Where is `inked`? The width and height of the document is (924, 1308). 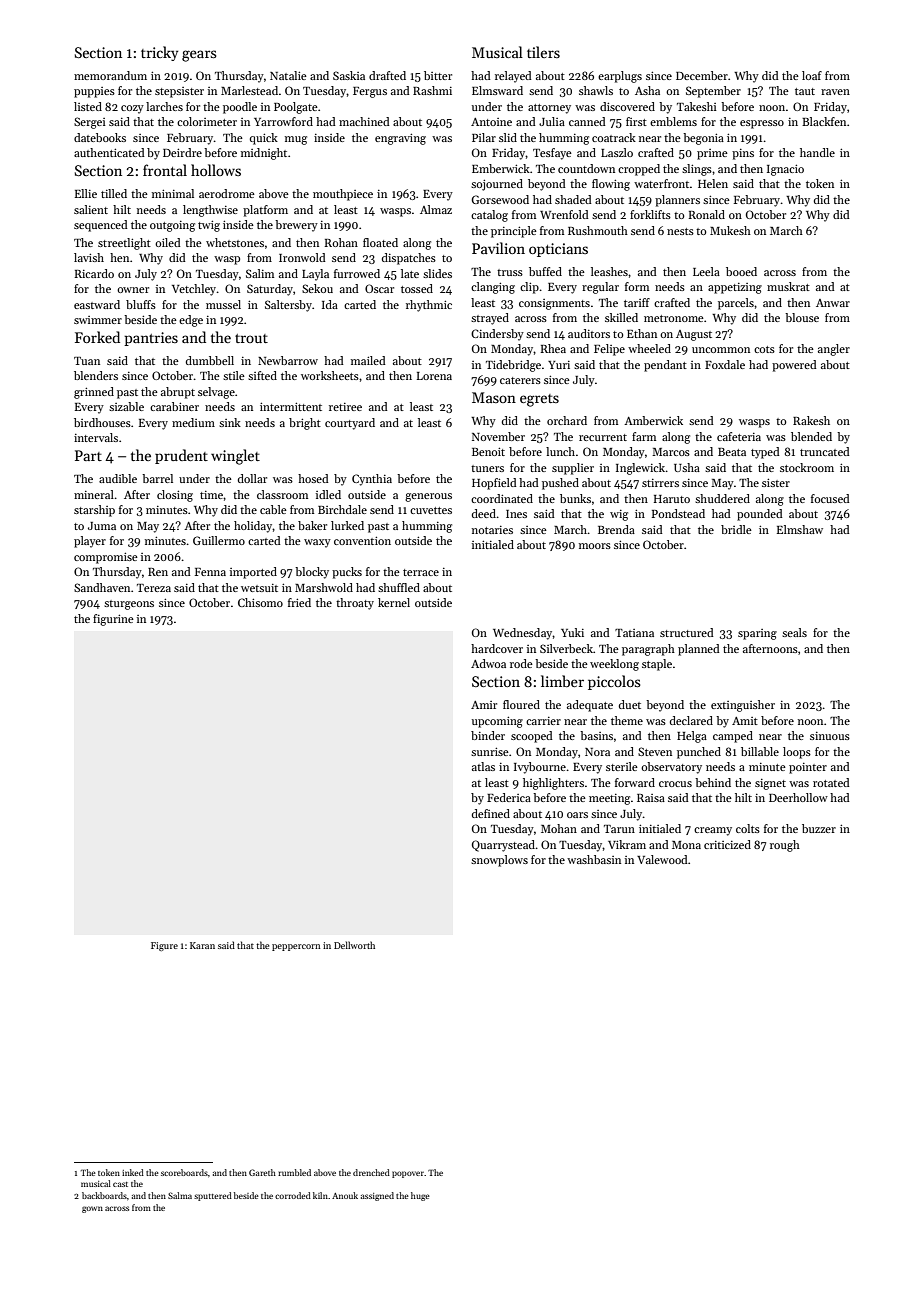
inked is located at coordinates (133, 1172).
